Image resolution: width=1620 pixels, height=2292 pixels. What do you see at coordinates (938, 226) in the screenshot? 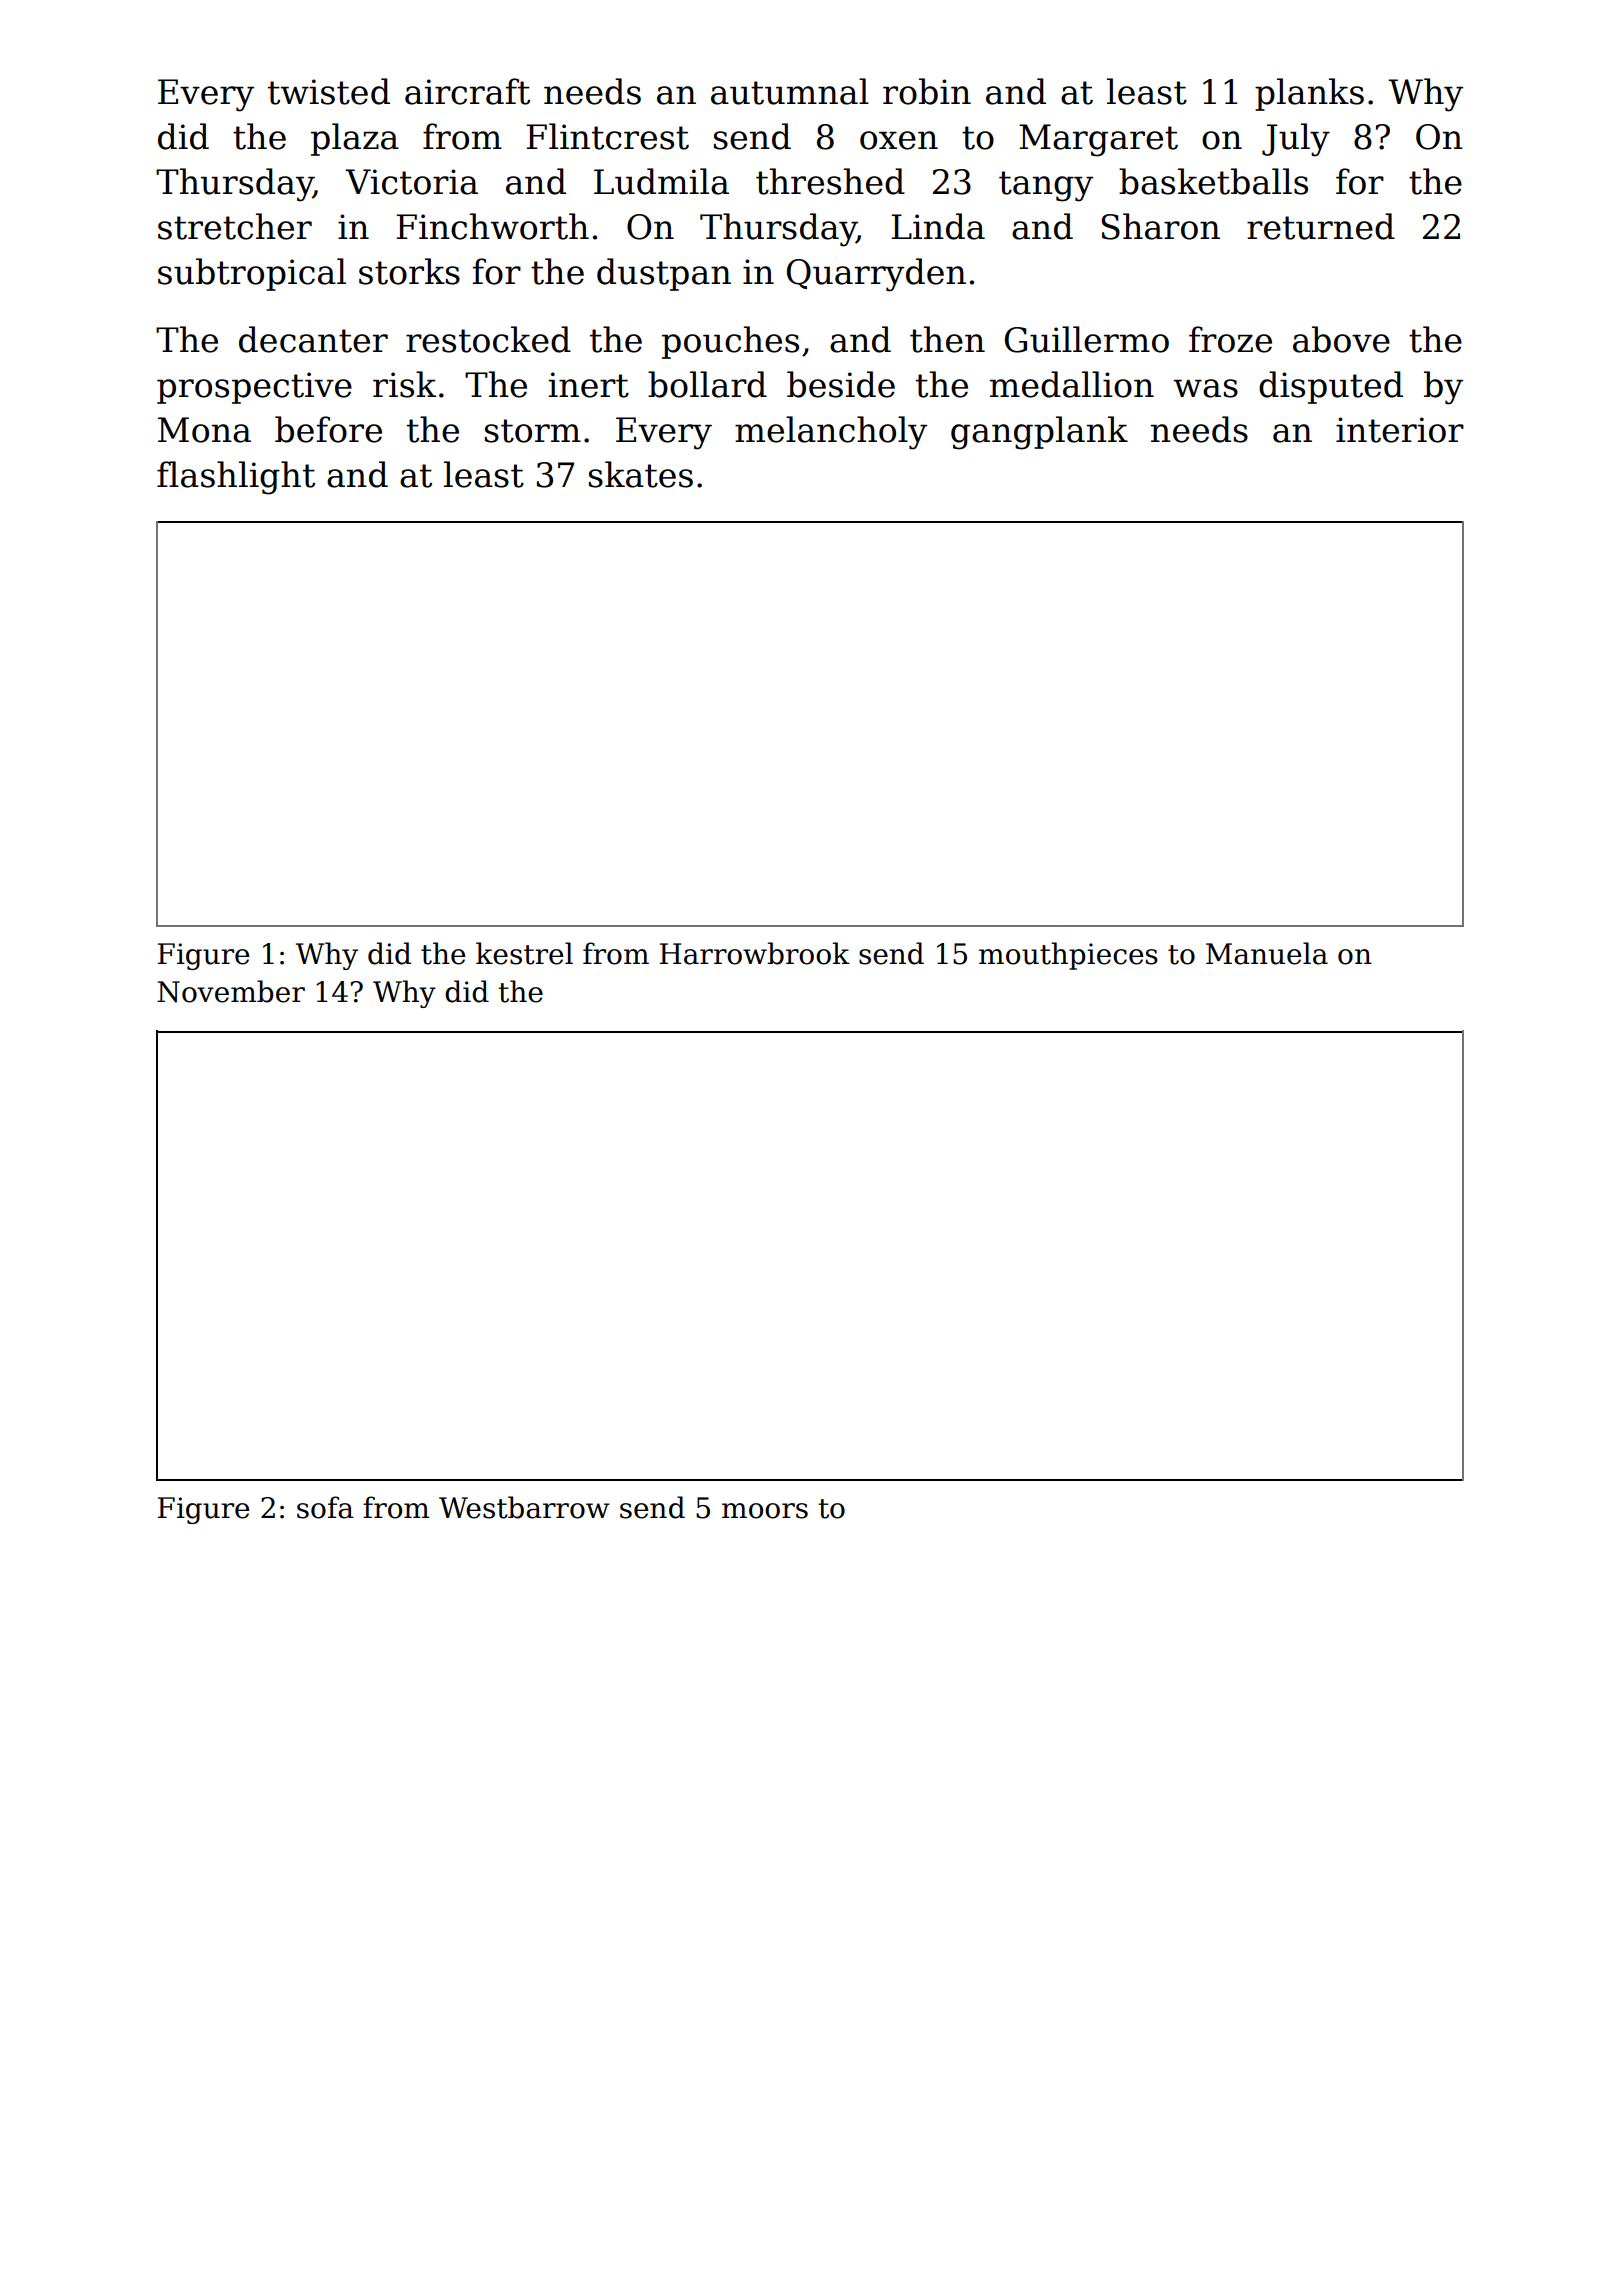
I see `Linda` at bounding box center [938, 226].
